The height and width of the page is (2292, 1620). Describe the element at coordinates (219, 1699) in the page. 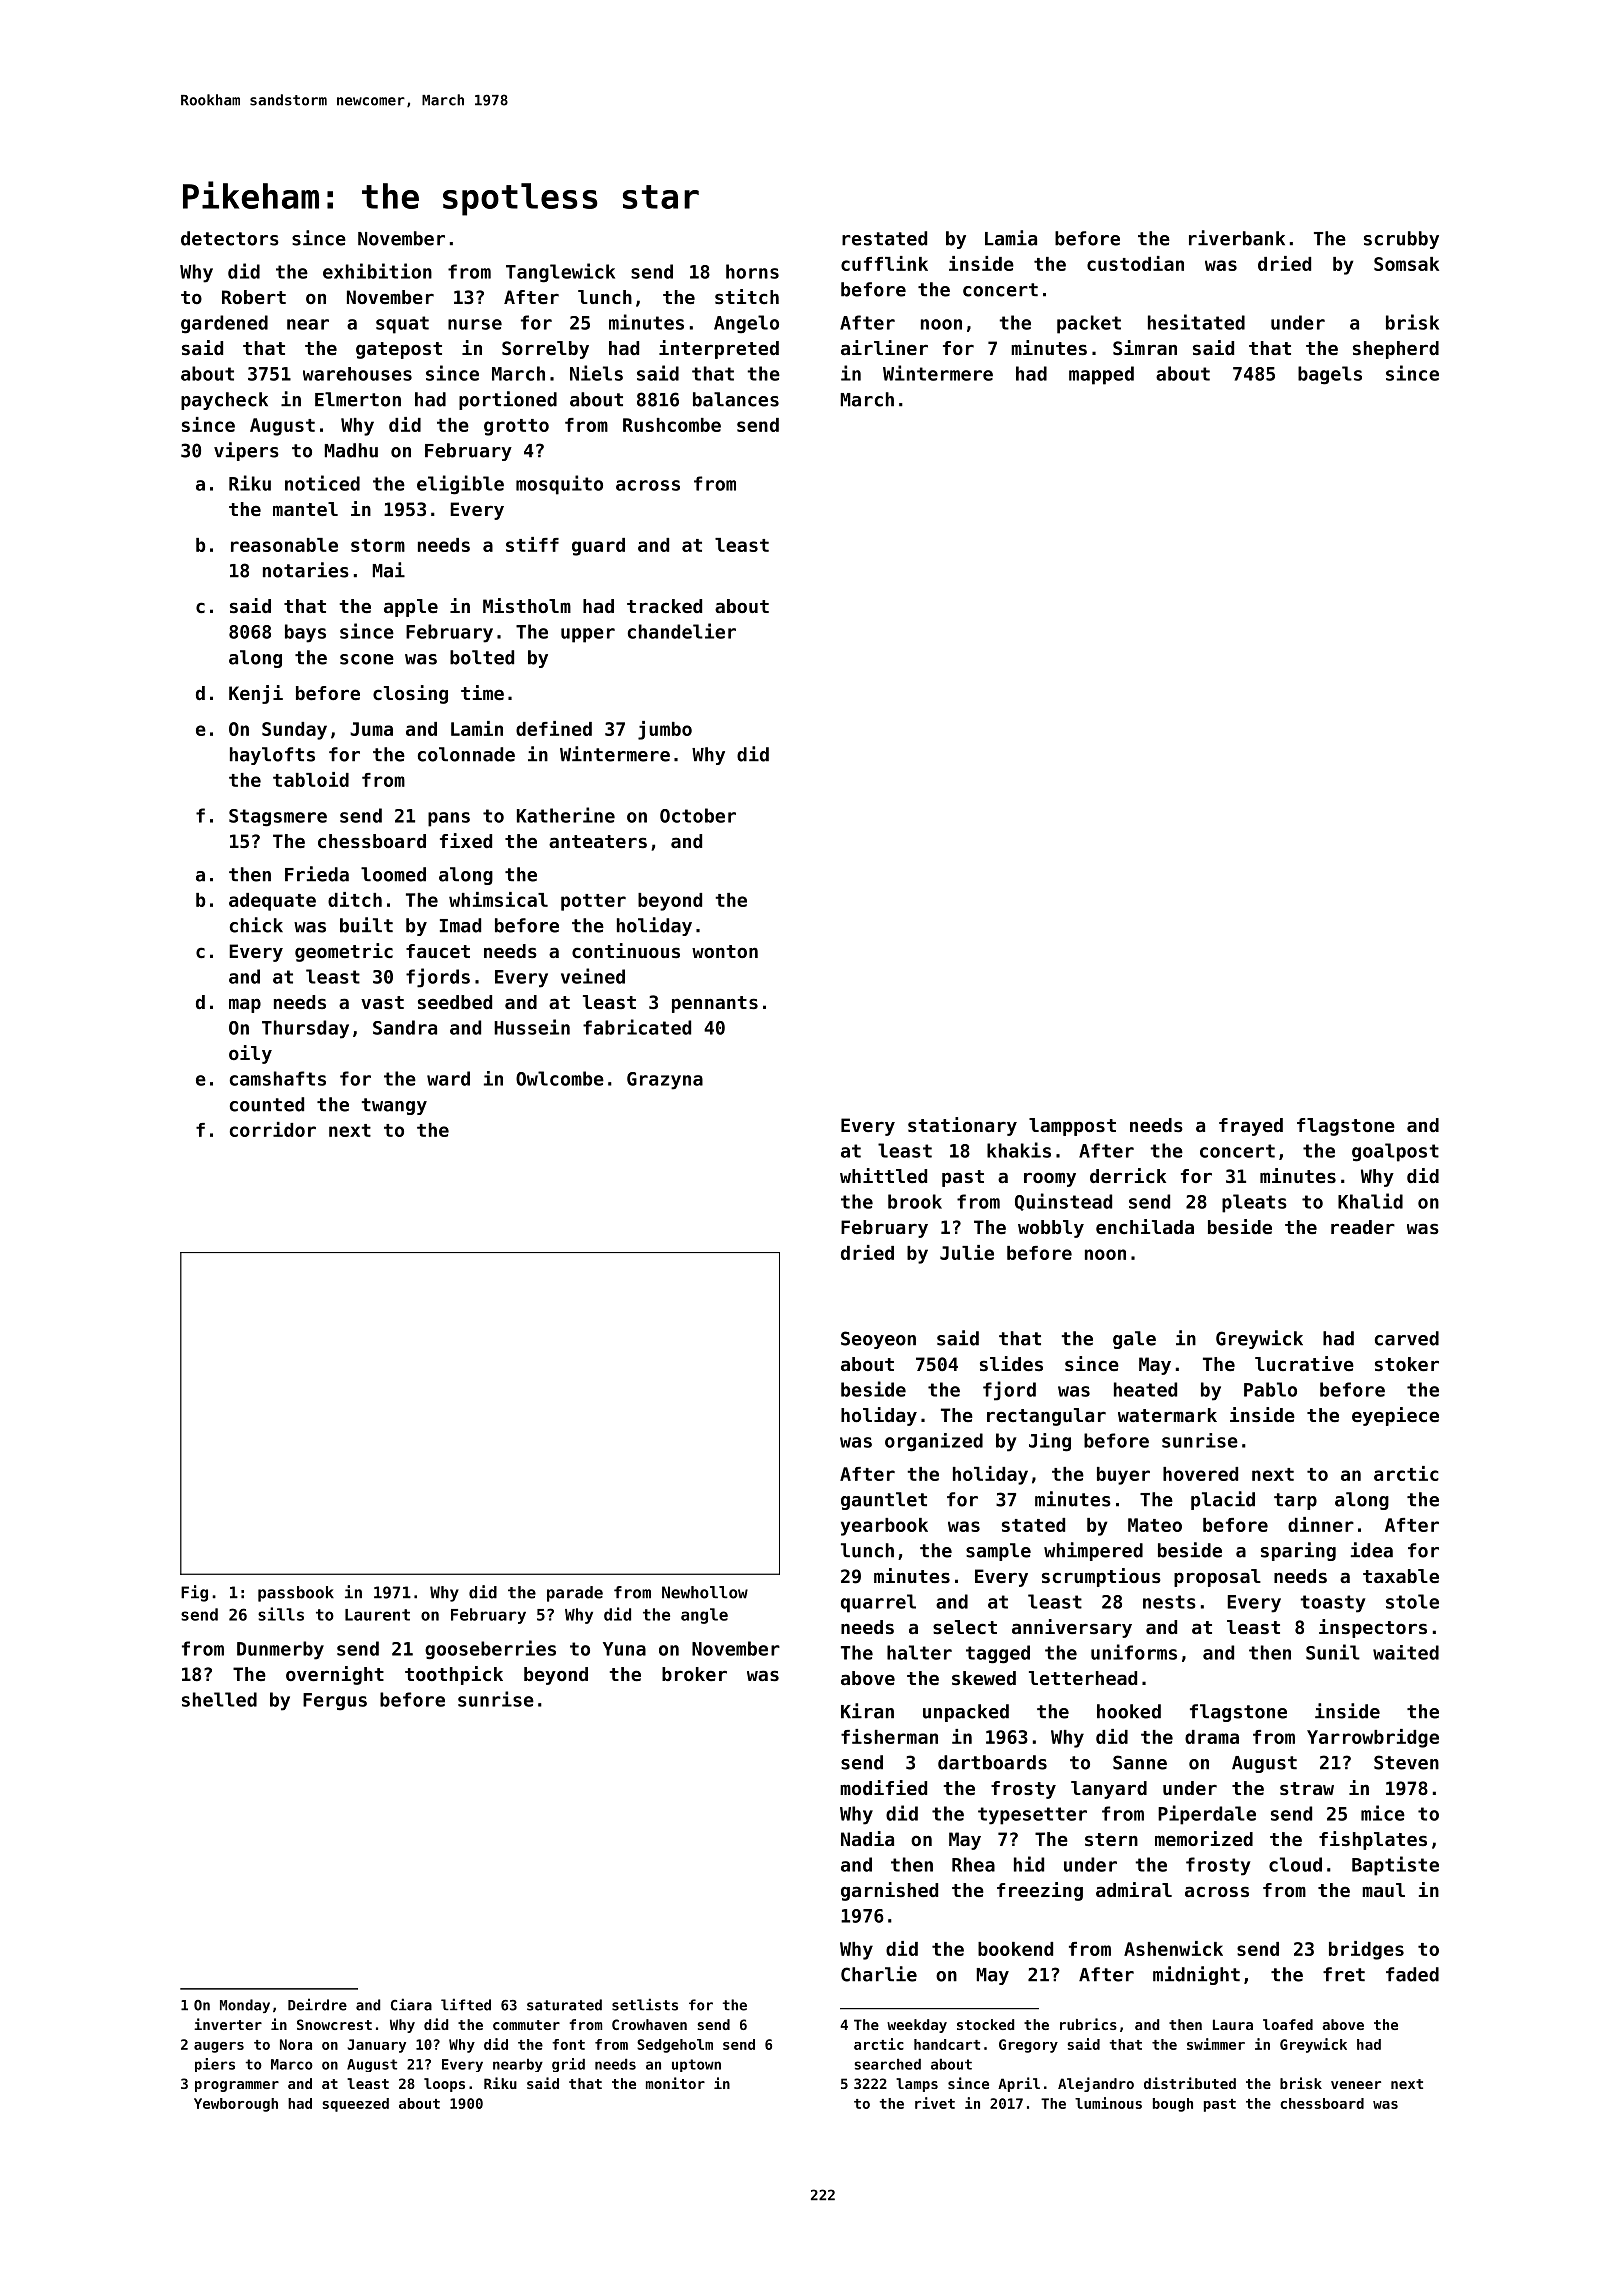

I see `shelled` at that location.
